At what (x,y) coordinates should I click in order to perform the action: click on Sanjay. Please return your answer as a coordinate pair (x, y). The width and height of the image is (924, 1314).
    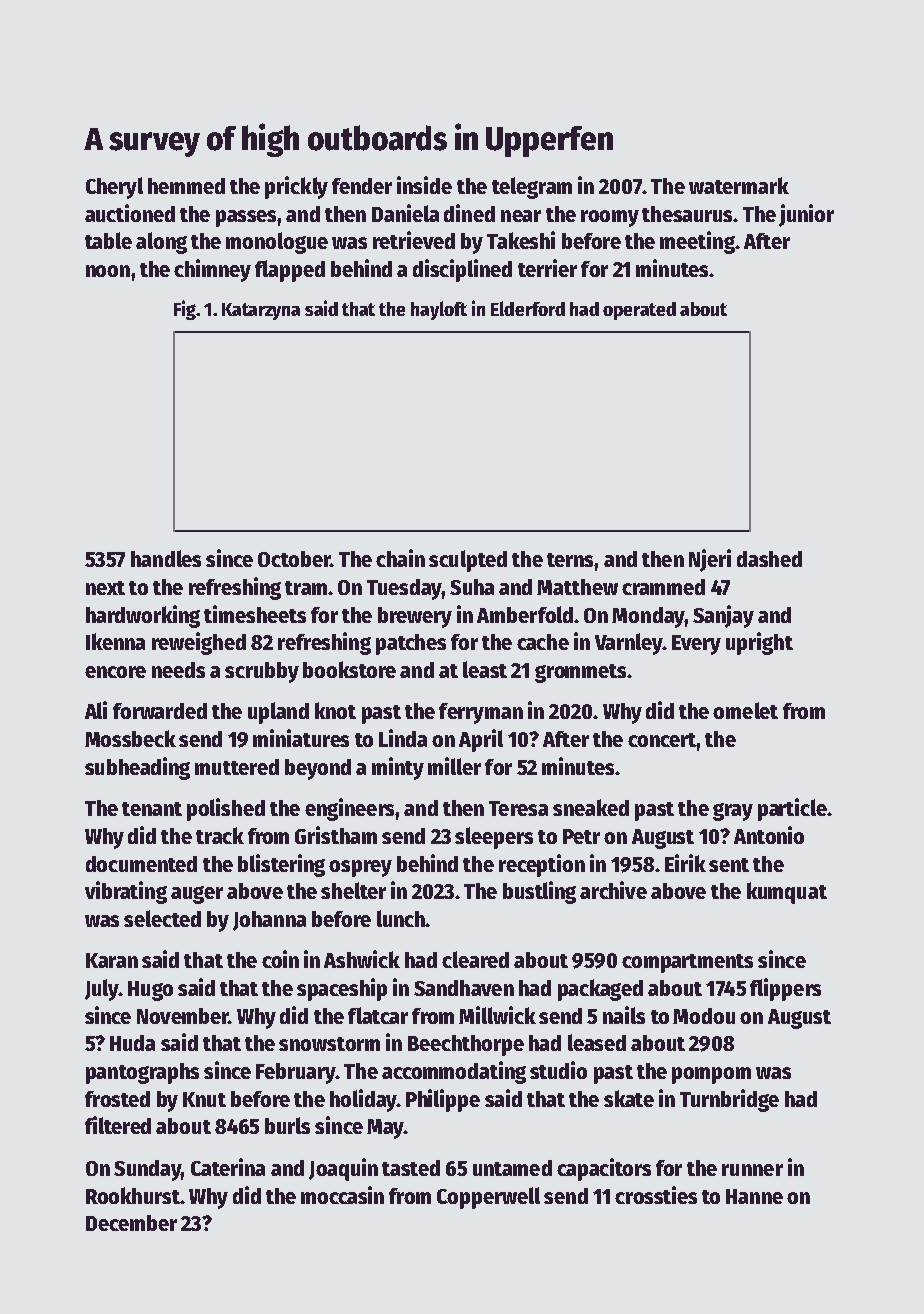
    Looking at the image, I should click on (723, 616).
